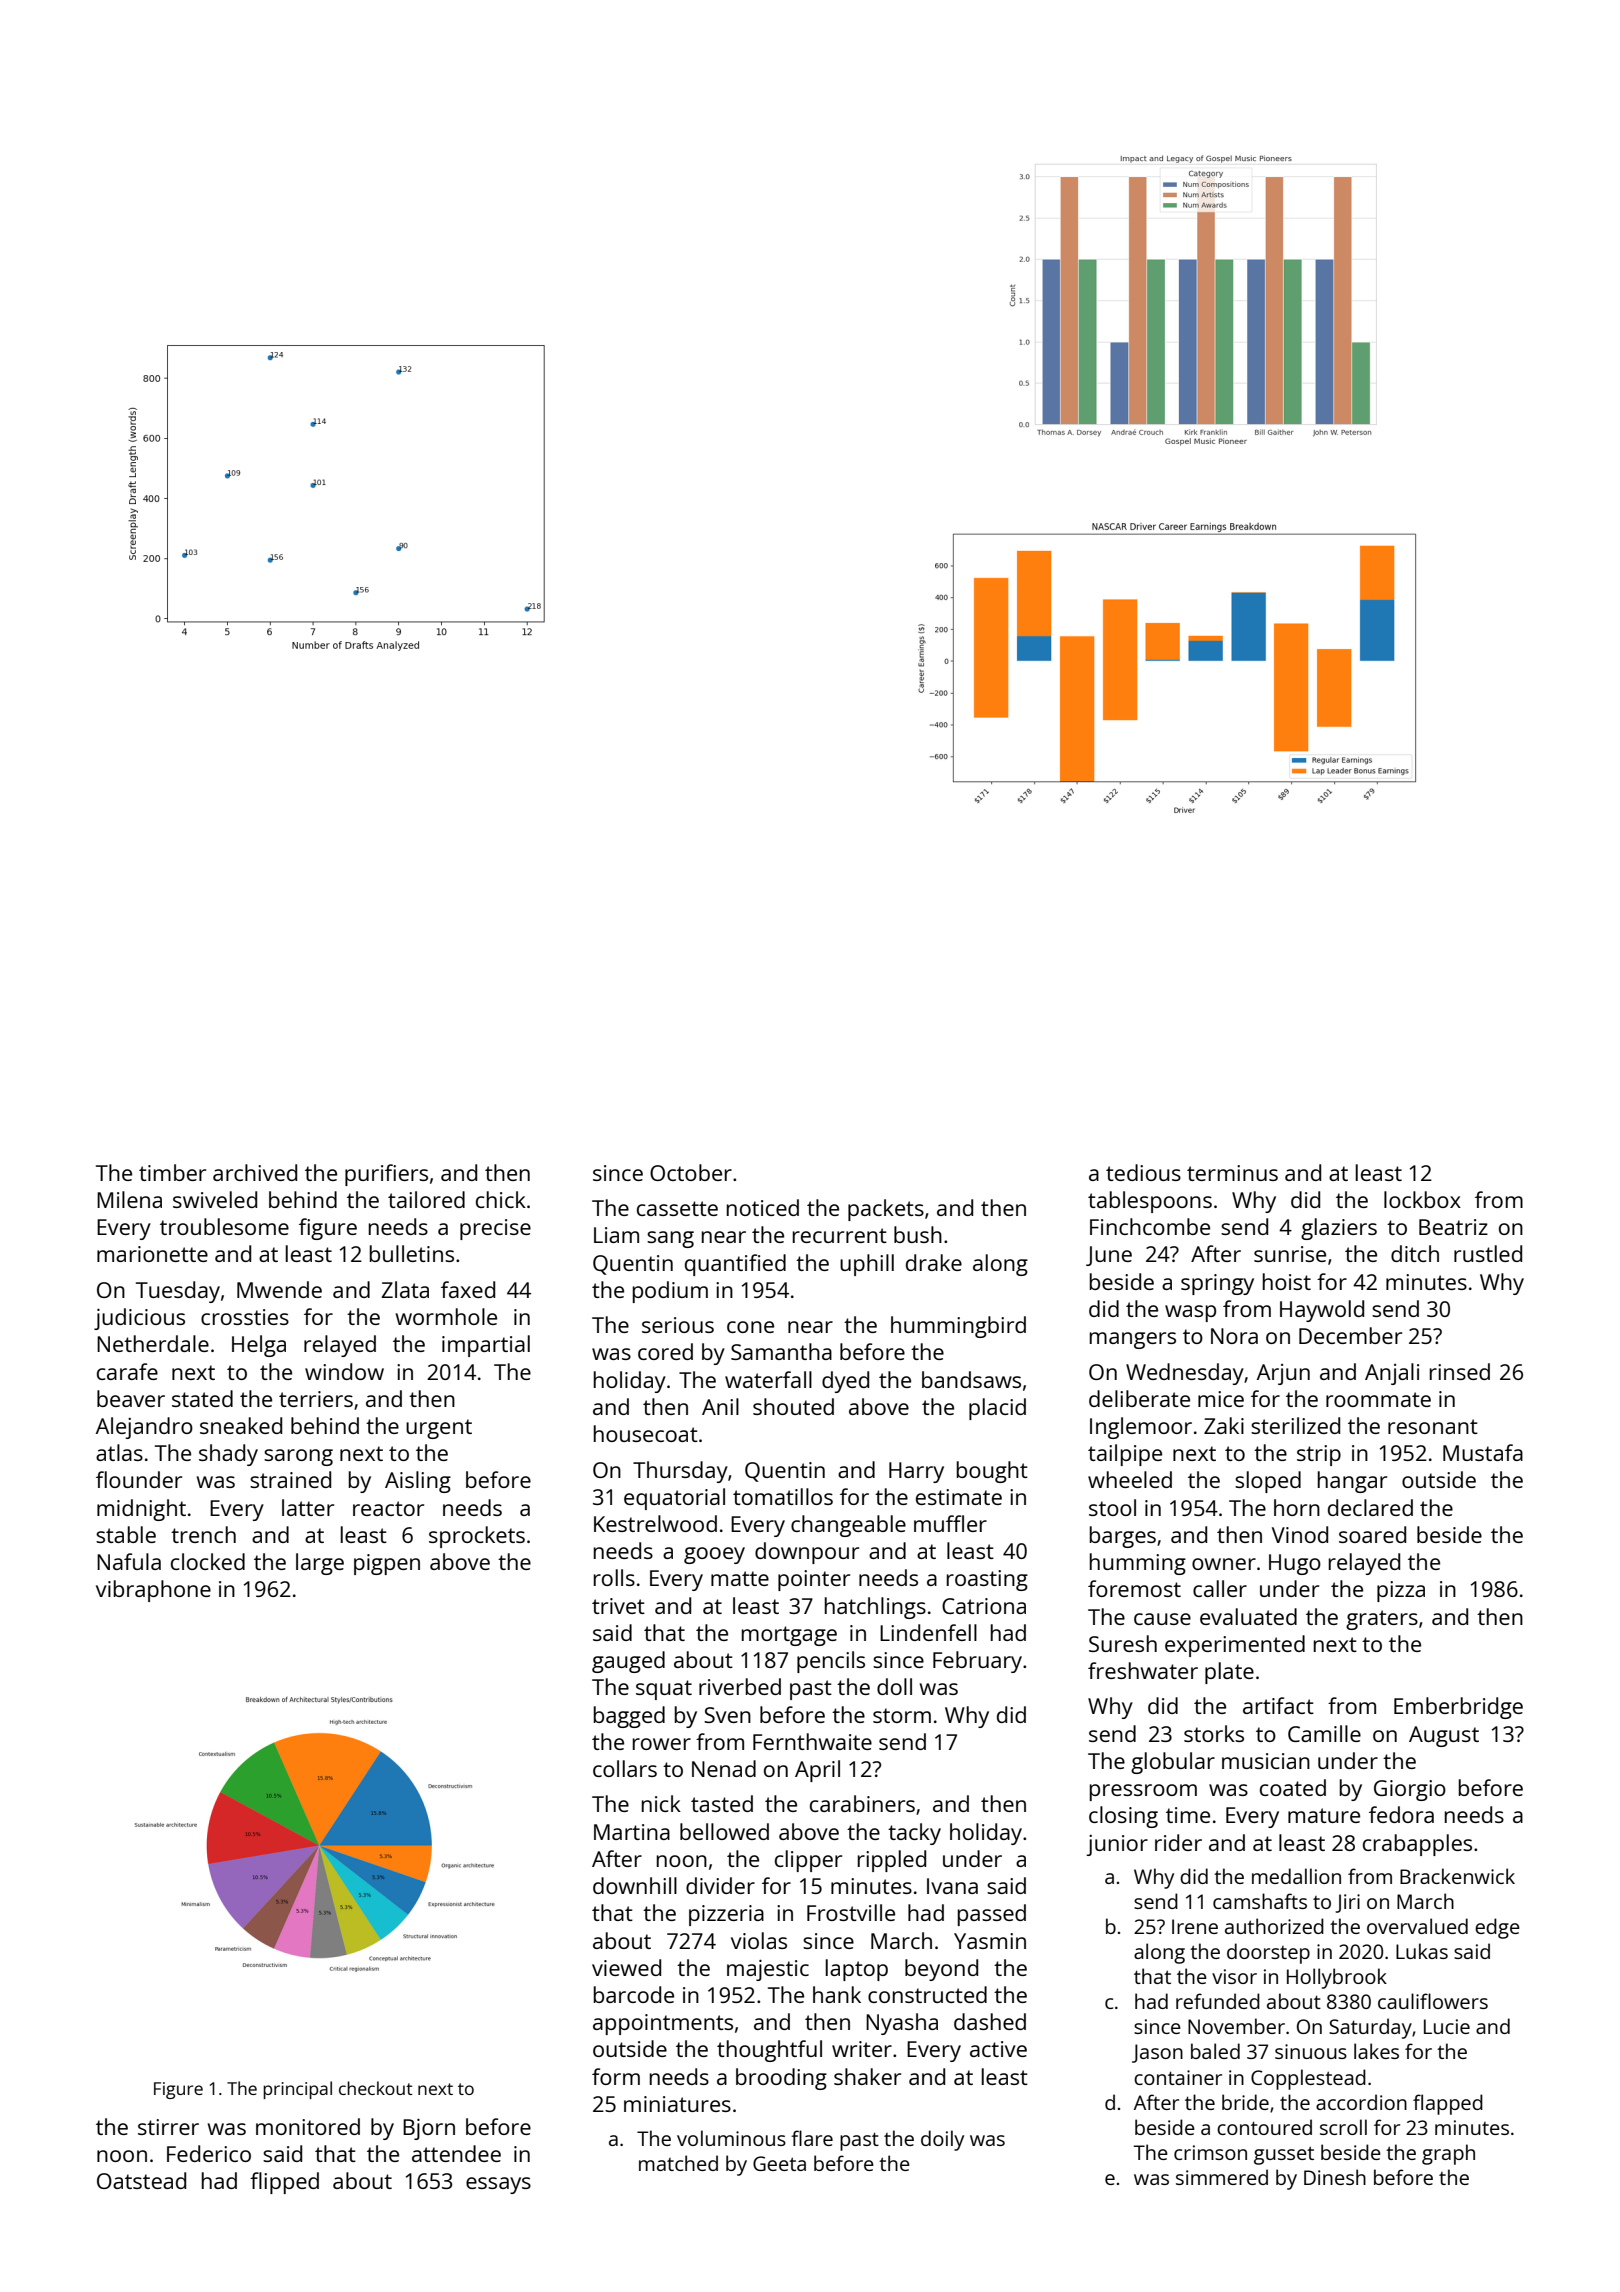 The width and height of the screenshot is (1620, 2292). I want to click on rinsed, so click(1460, 1371).
